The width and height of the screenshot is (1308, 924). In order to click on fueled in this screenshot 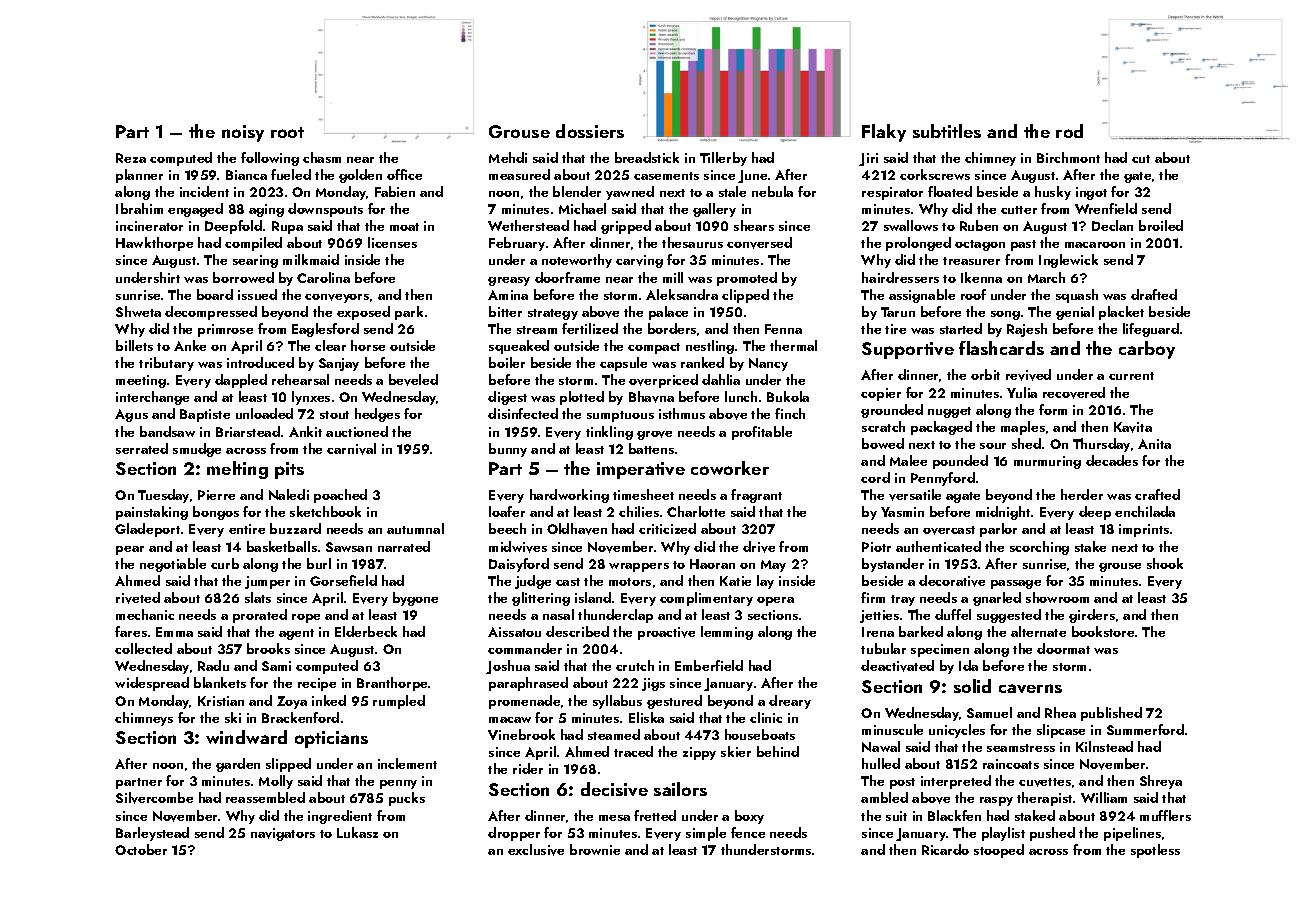, I will do `click(291, 174)`.
